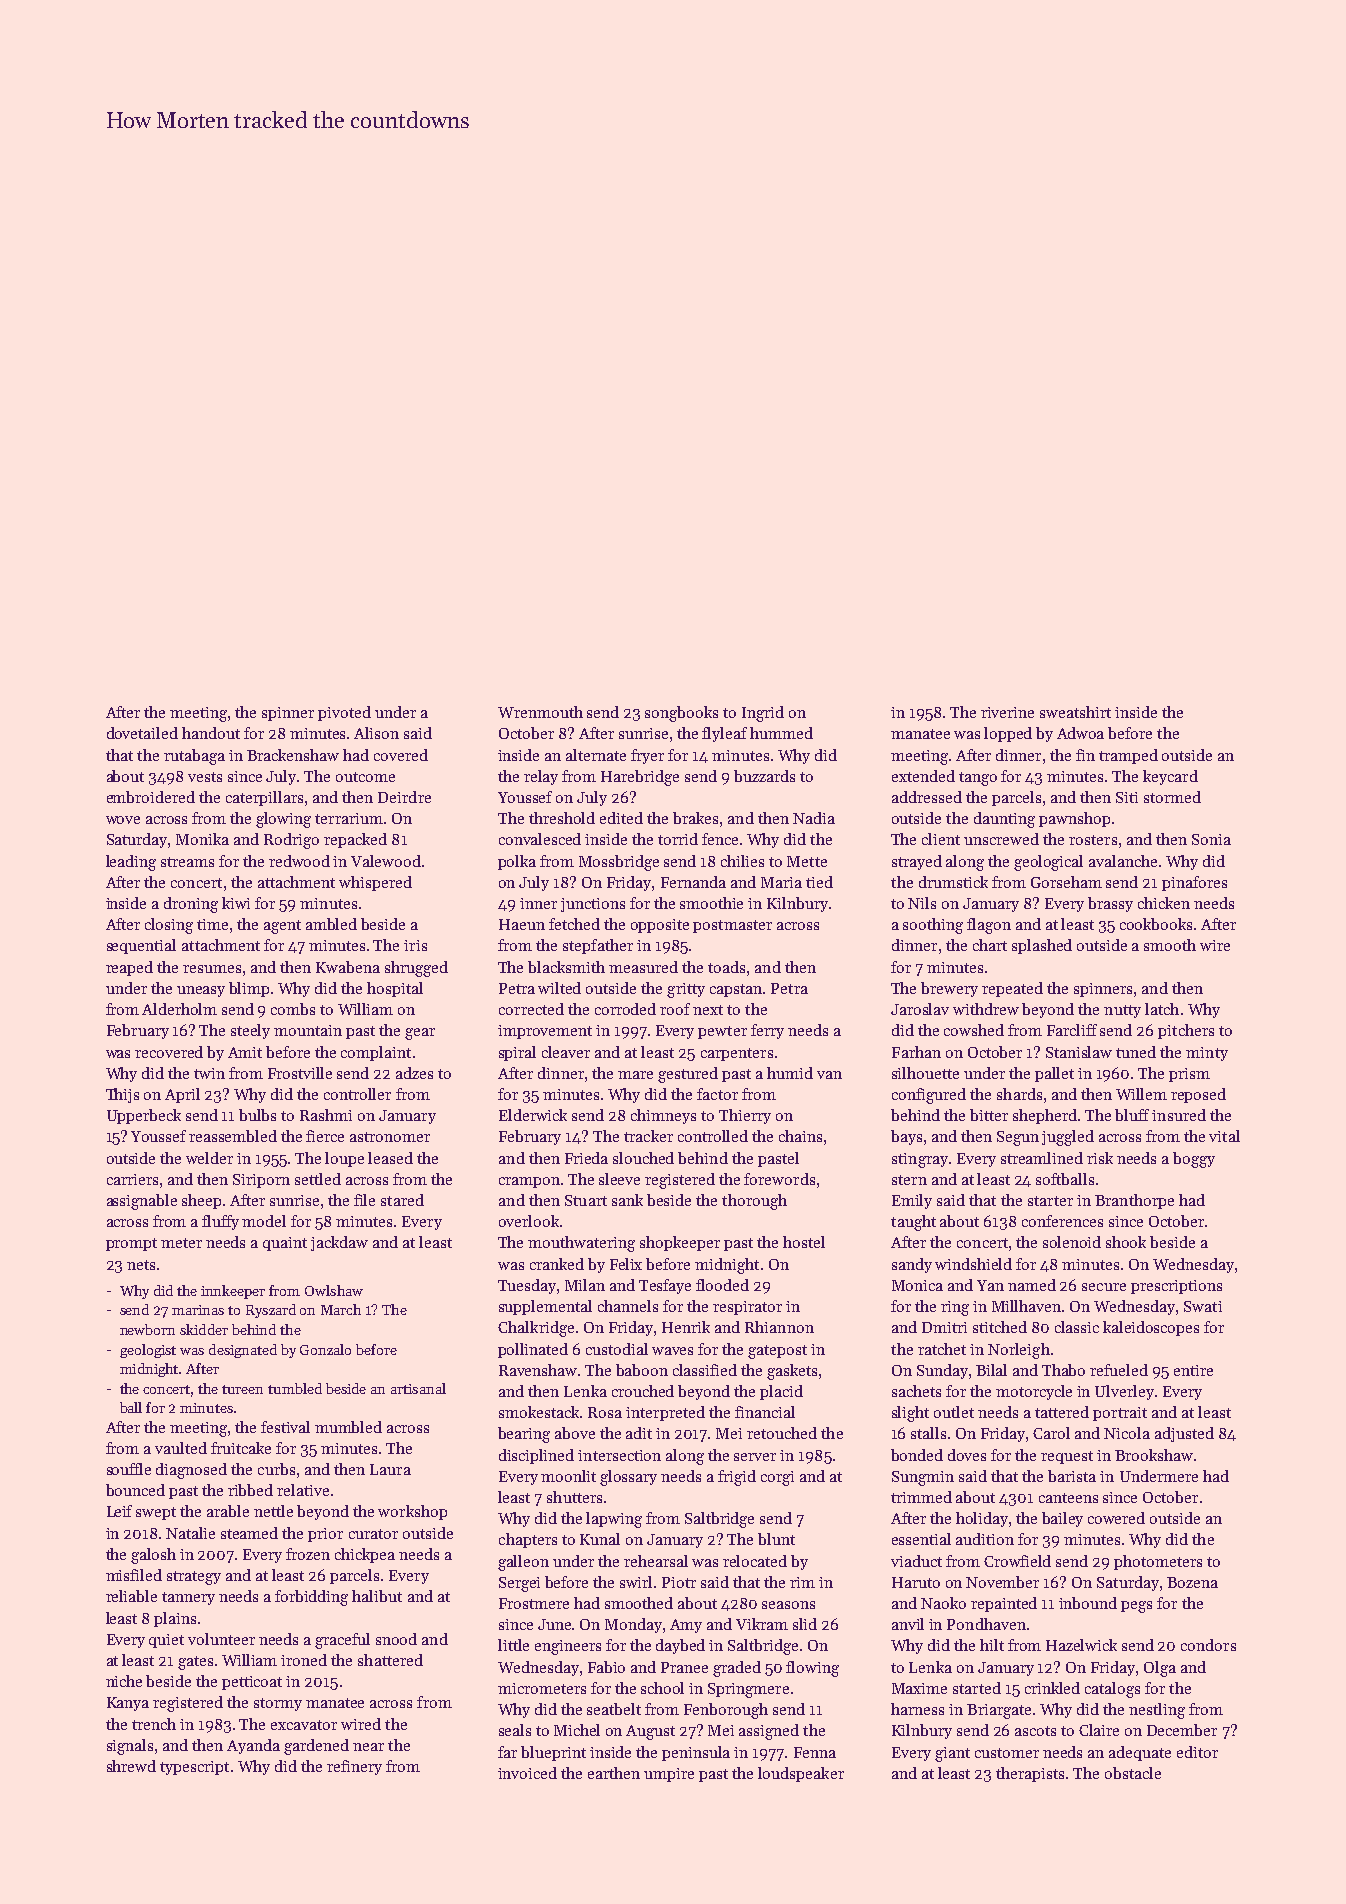 The image size is (1346, 1904). What do you see at coordinates (131, 1766) in the screenshot?
I see `shrewd` at bounding box center [131, 1766].
